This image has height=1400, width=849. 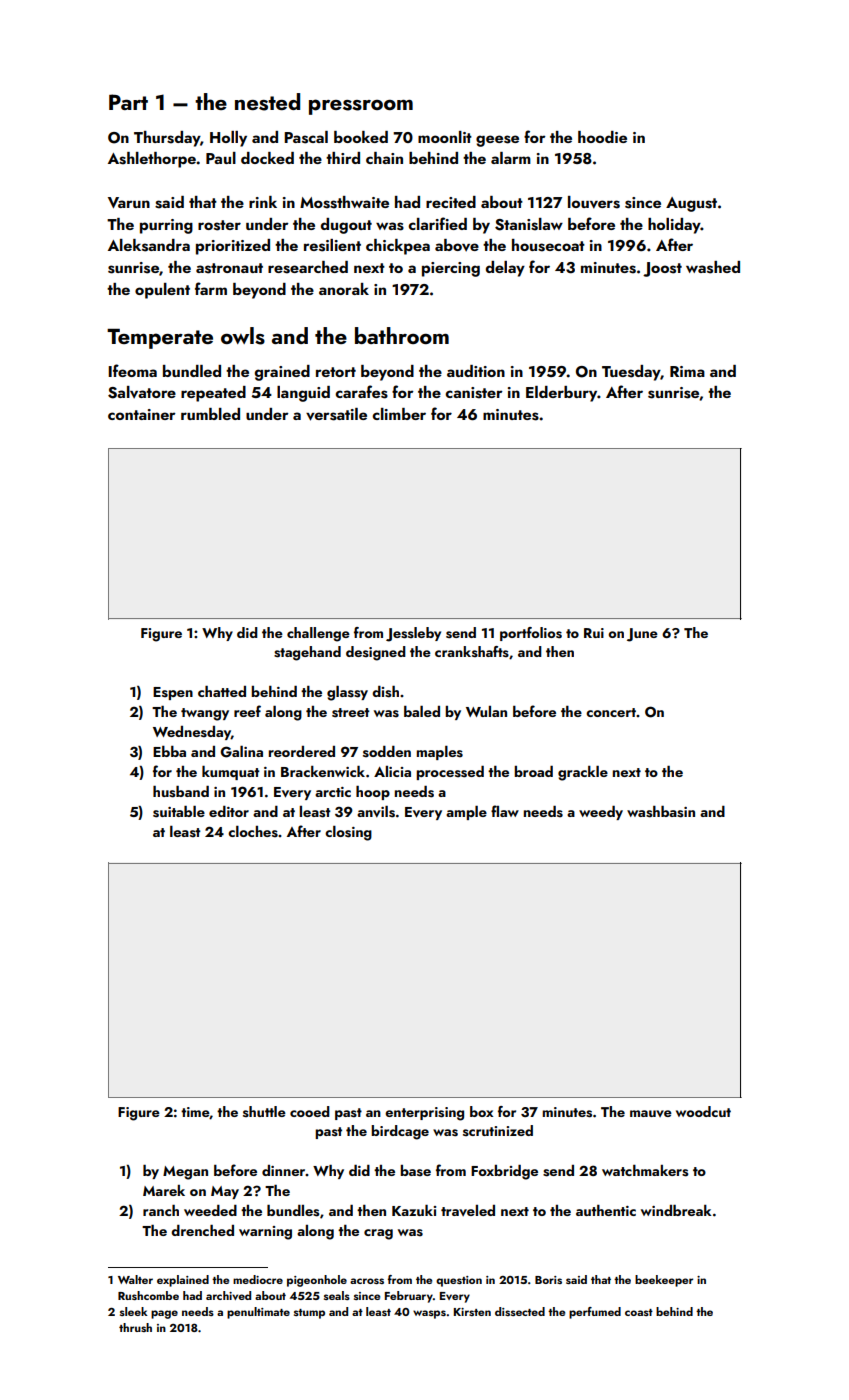 What do you see at coordinates (164, 1314) in the image?
I see `page` at bounding box center [164, 1314].
